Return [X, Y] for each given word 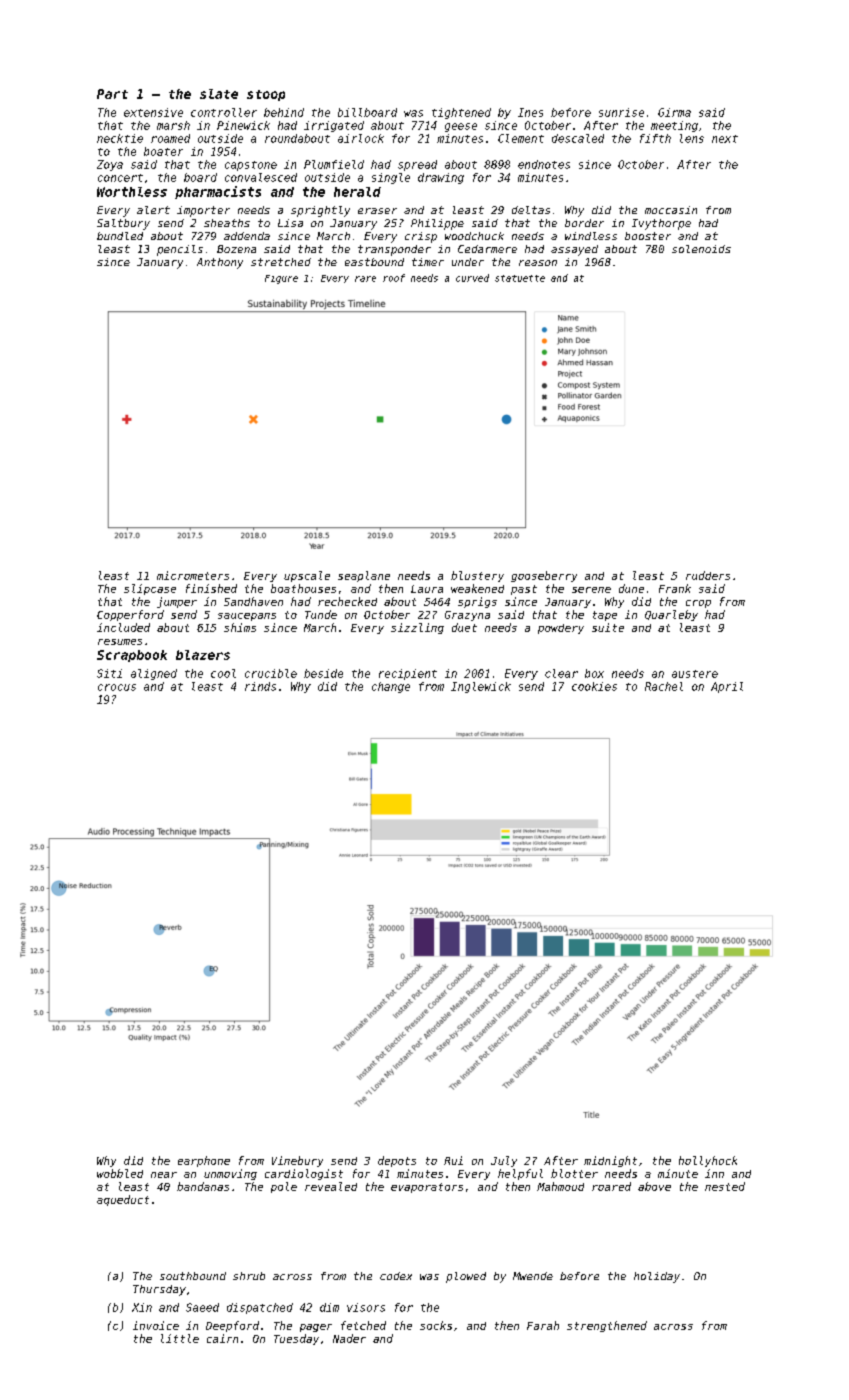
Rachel [664, 686]
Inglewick [481, 687]
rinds [260, 686]
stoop [266, 95]
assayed [574, 250]
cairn [222, 1338]
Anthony [220, 263]
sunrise [621, 112]
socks [436, 1325]
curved [472, 278]
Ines [530, 112]
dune [631, 588]
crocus [117, 687]
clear [561, 673]
